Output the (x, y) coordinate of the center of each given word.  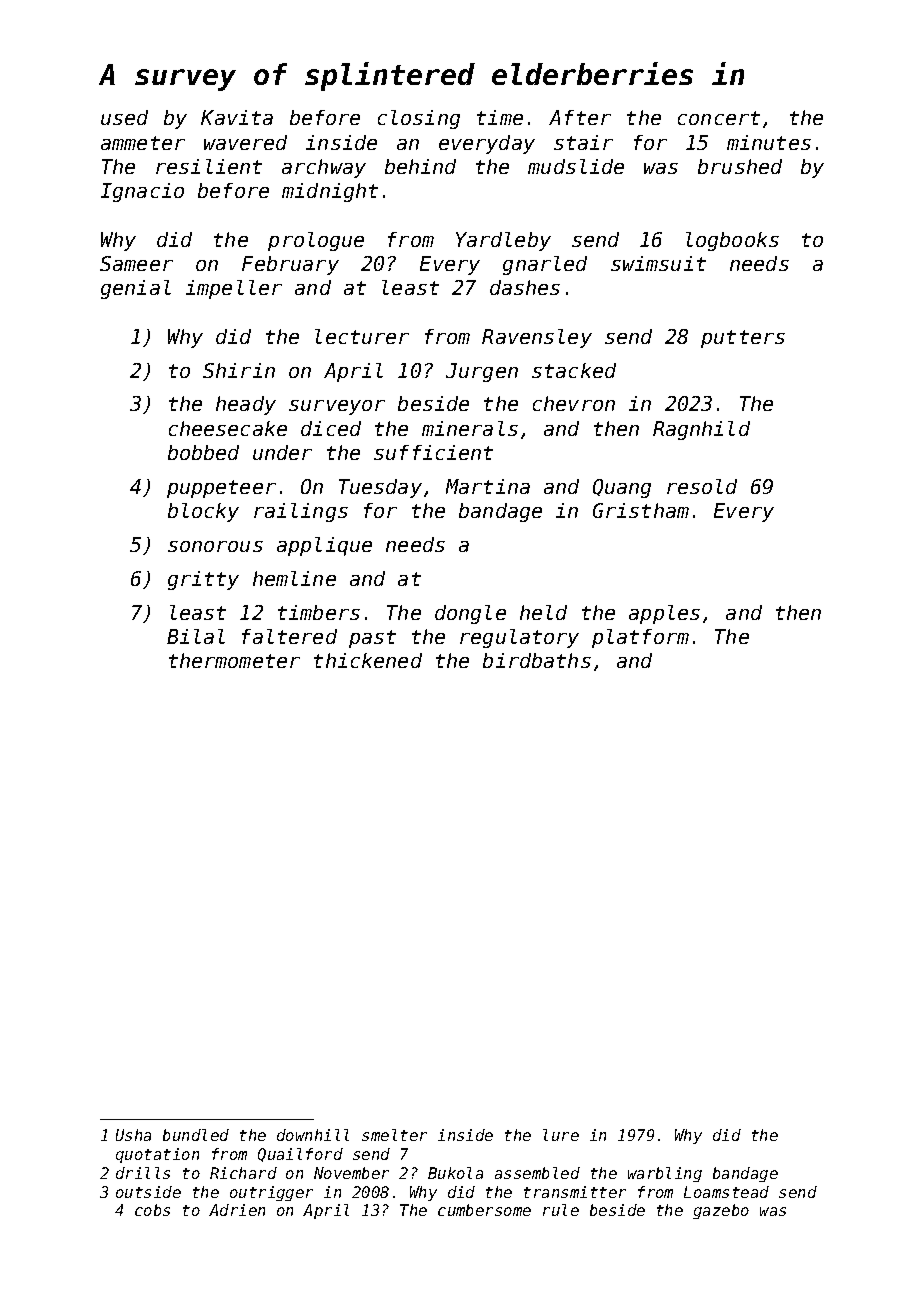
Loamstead (726, 1192)
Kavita (237, 117)
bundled (196, 1135)
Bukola (455, 1173)
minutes (769, 142)
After (580, 117)
